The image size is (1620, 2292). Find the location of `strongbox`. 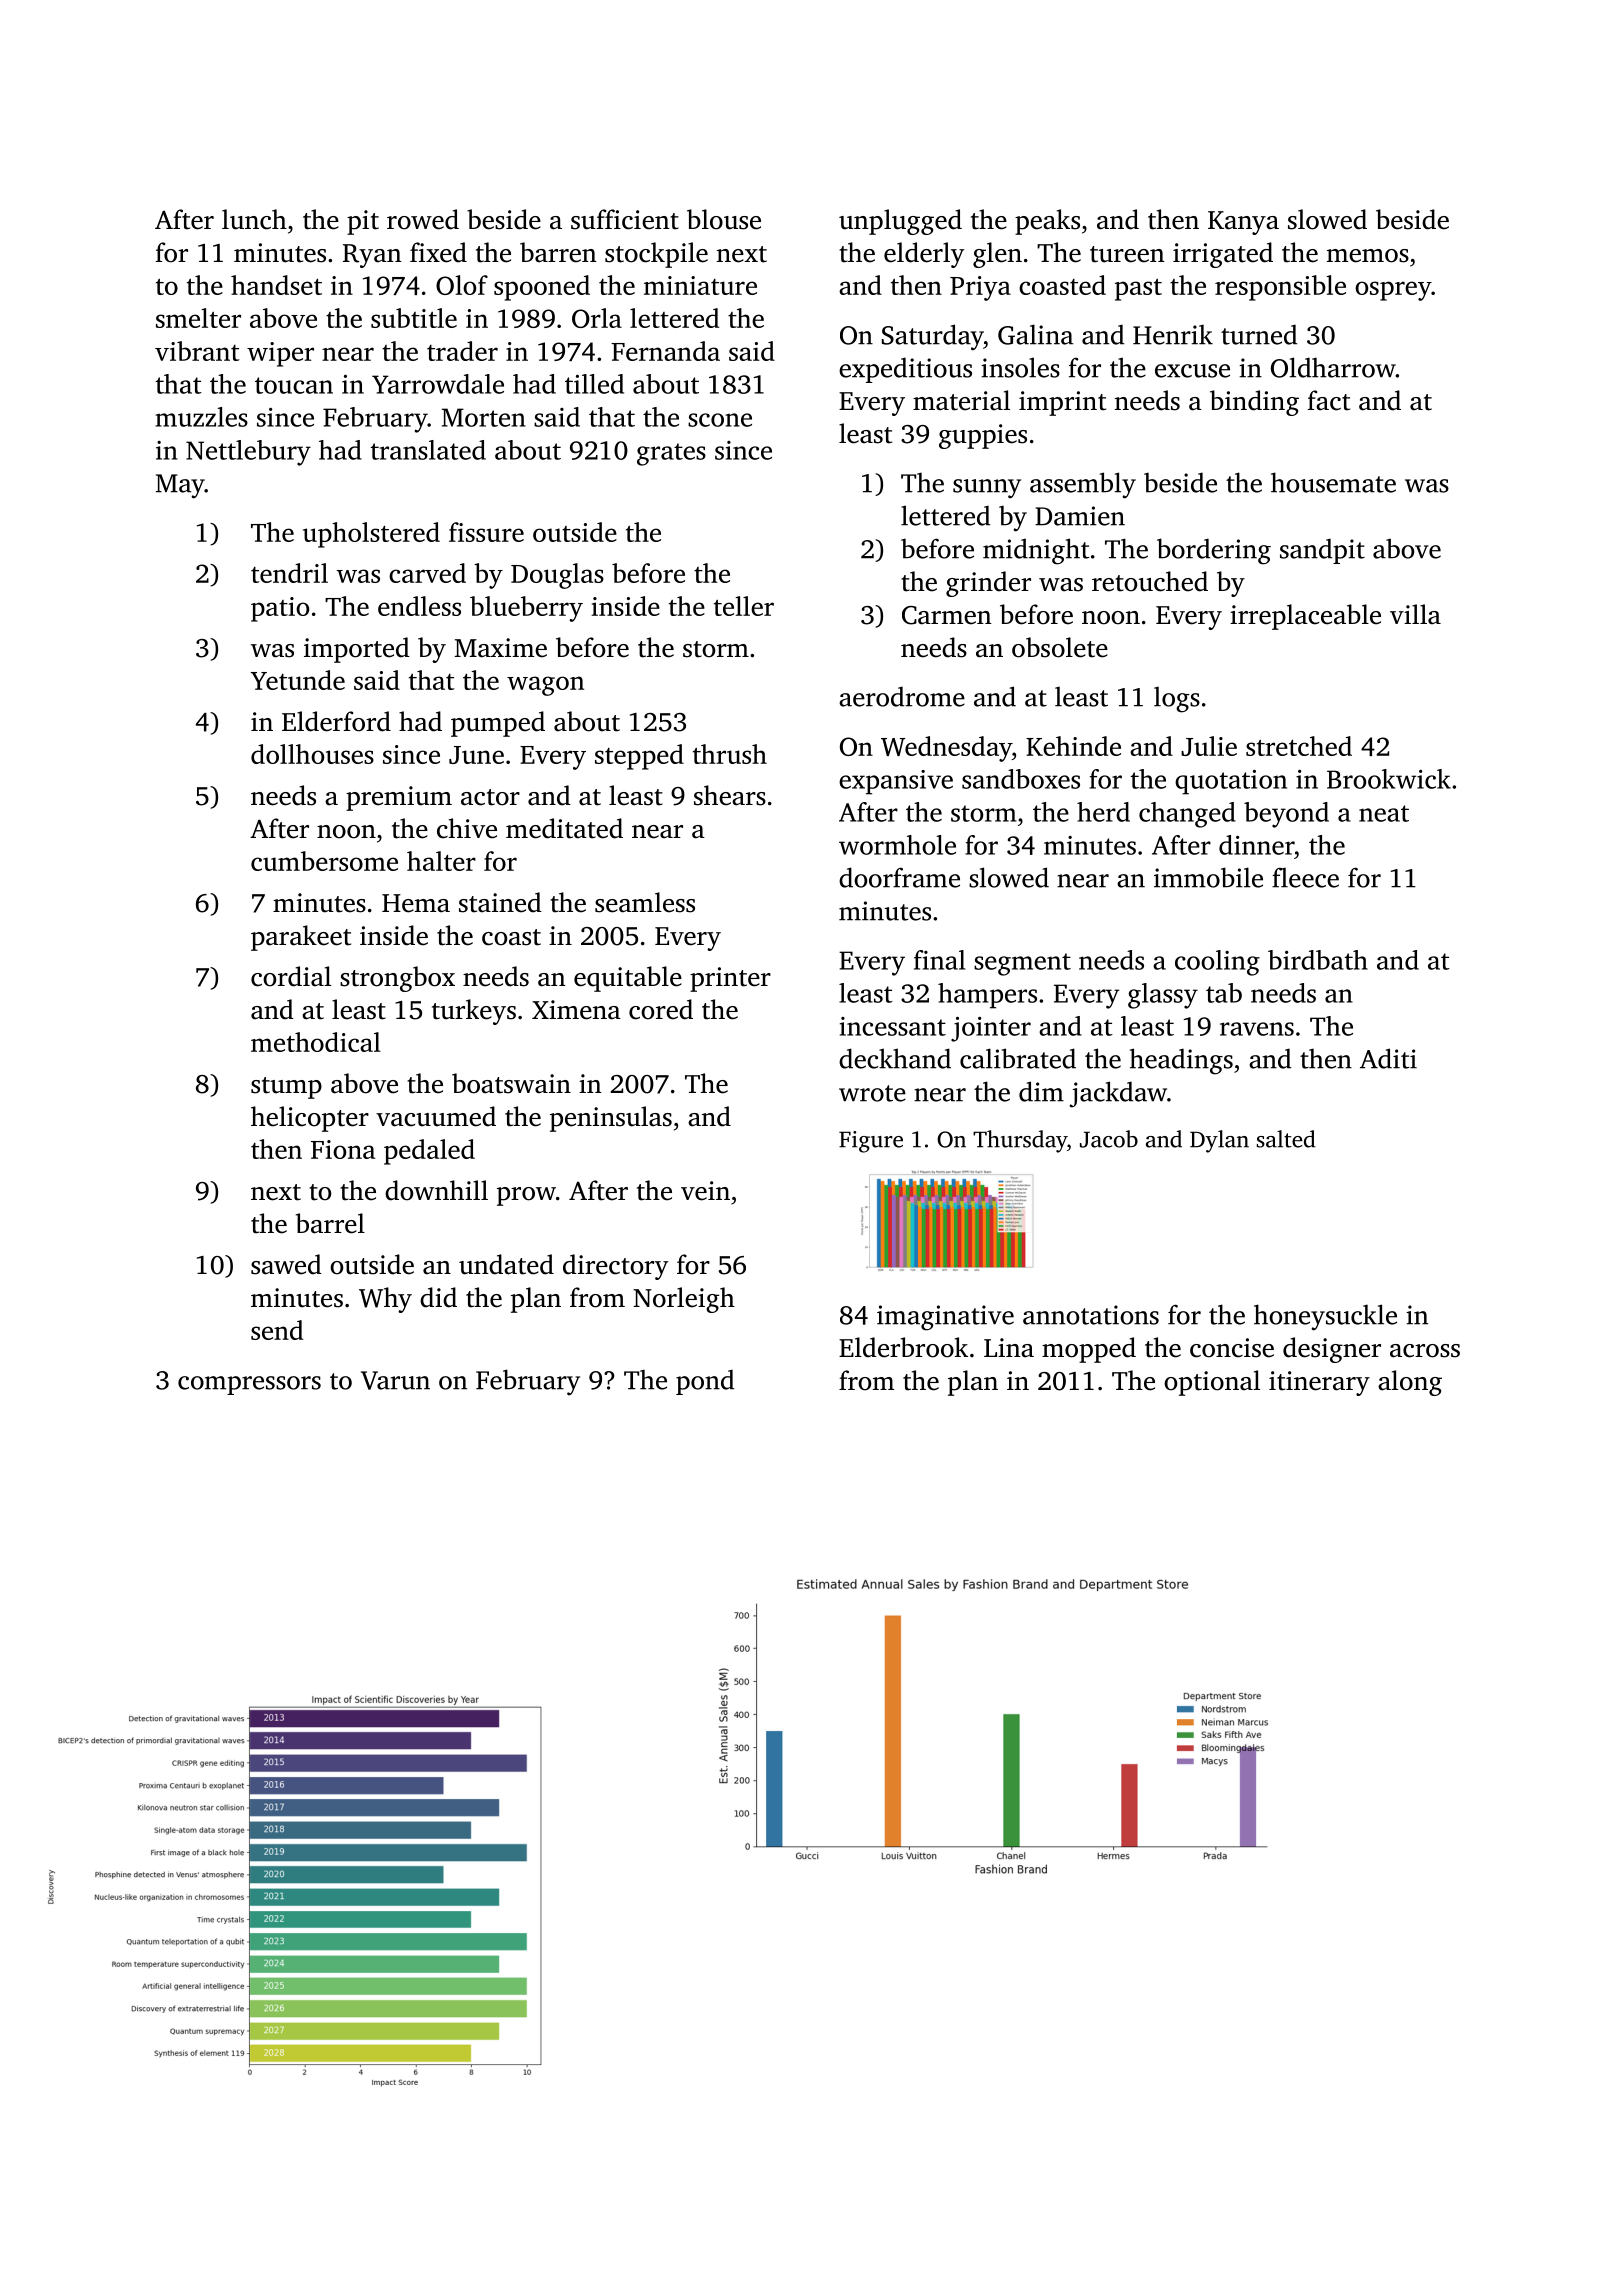

strongbox is located at coordinates (397, 979).
